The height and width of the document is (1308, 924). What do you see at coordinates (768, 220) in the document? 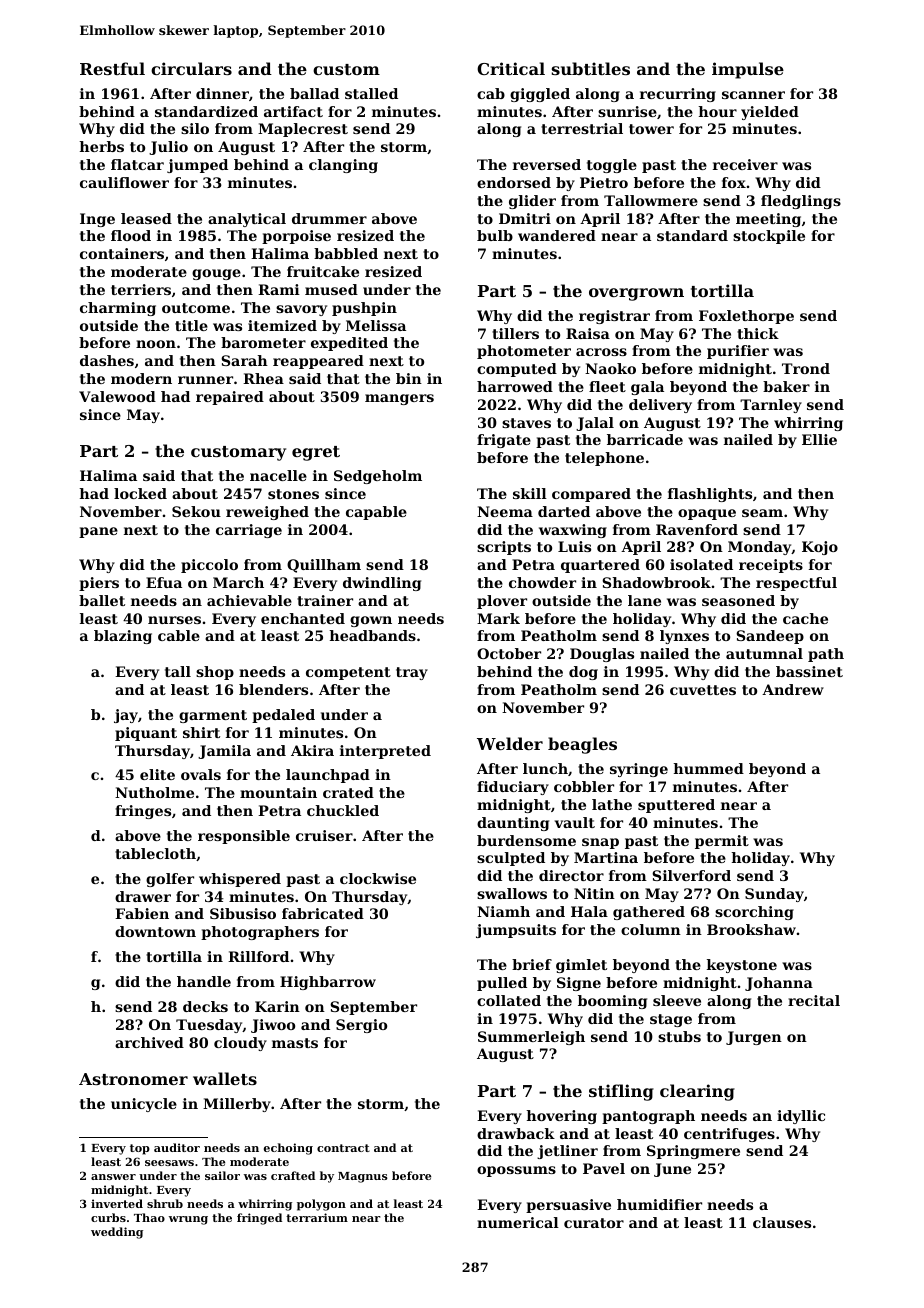
I see `meeting` at bounding box center [768, 220].
